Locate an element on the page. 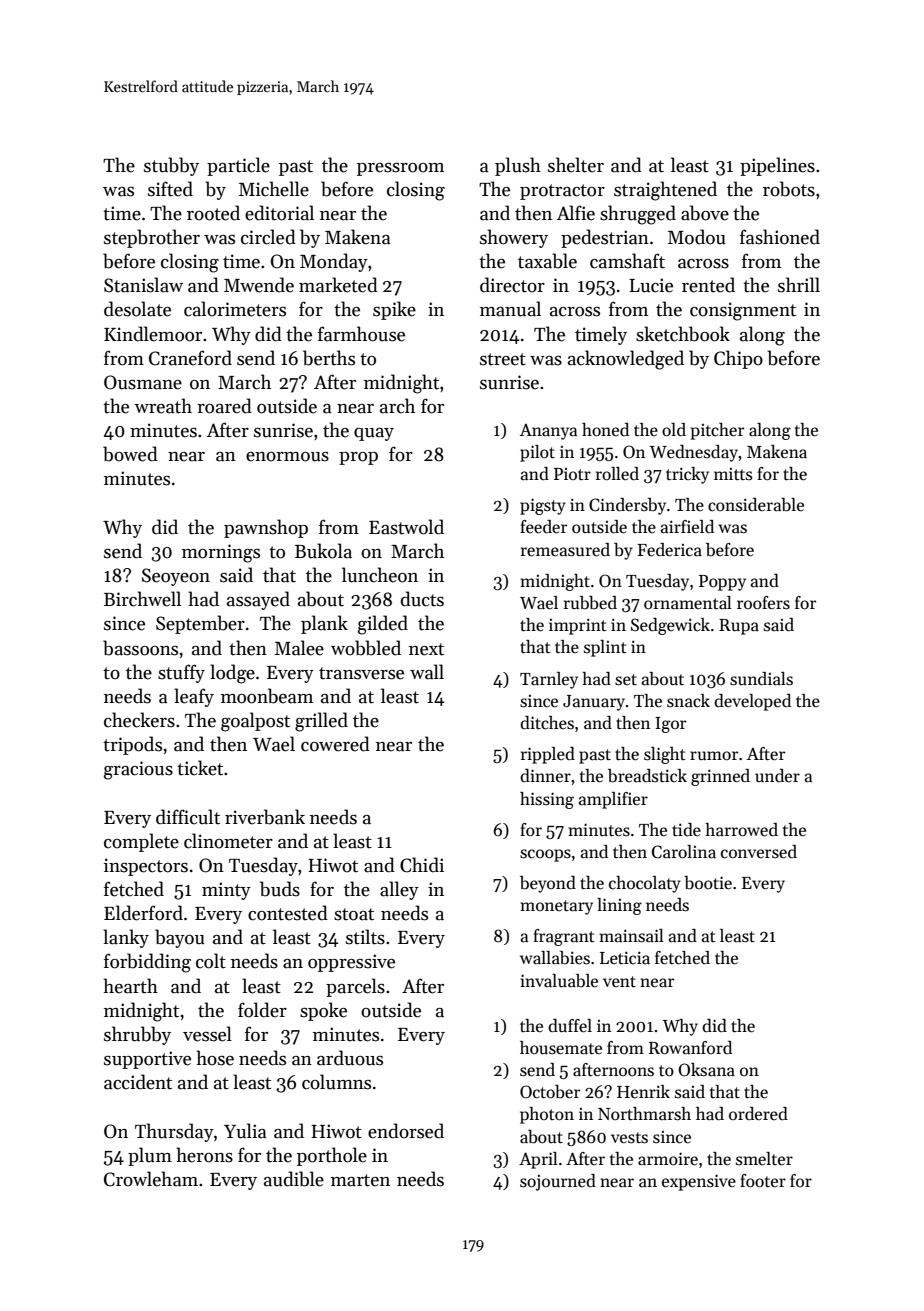 Image resolution: width=924 pixels, height=1311 pixels. quay is located at coordinates (374, 434).
